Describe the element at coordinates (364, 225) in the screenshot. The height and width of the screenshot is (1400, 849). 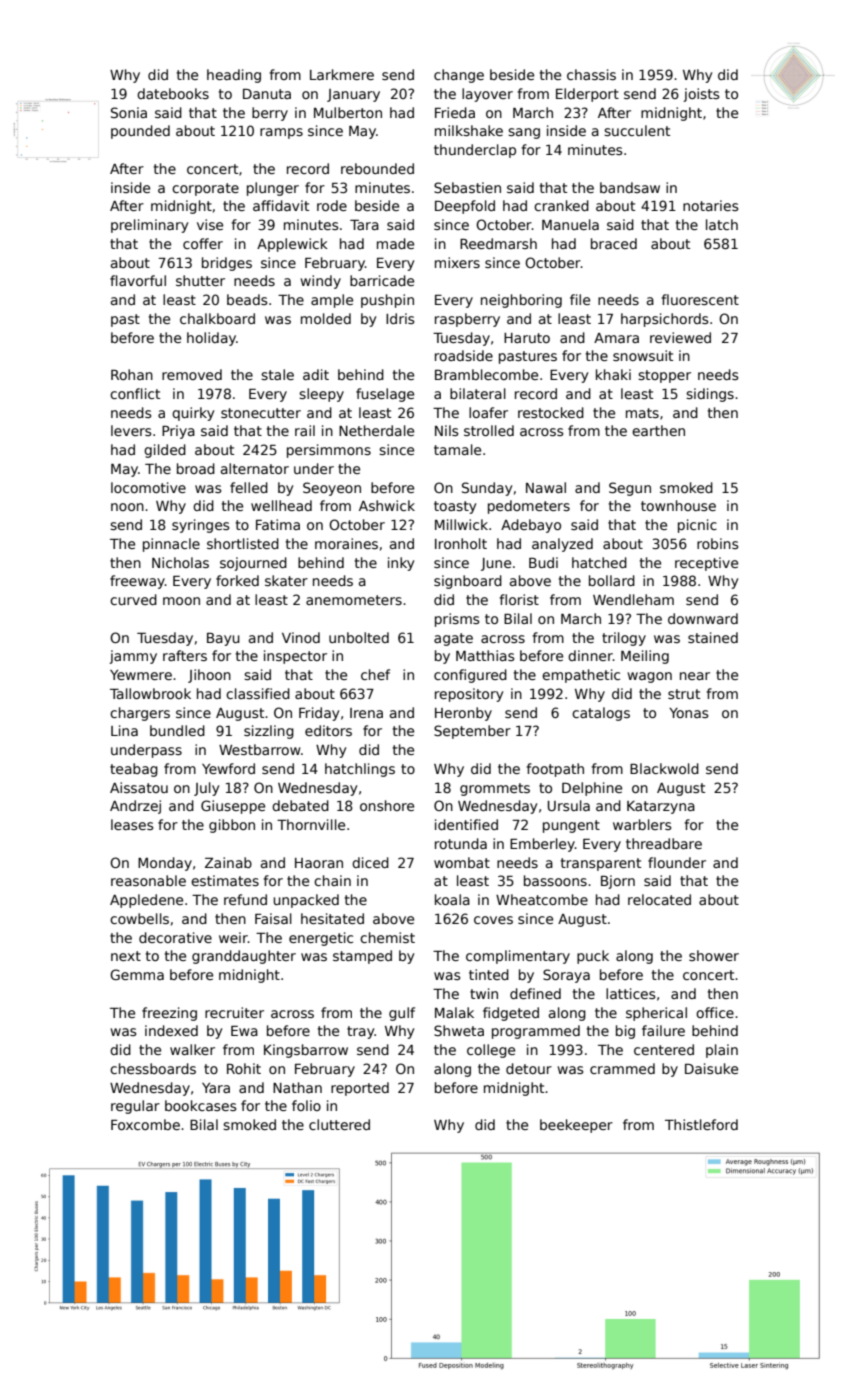
I see `Tara` at that location.
